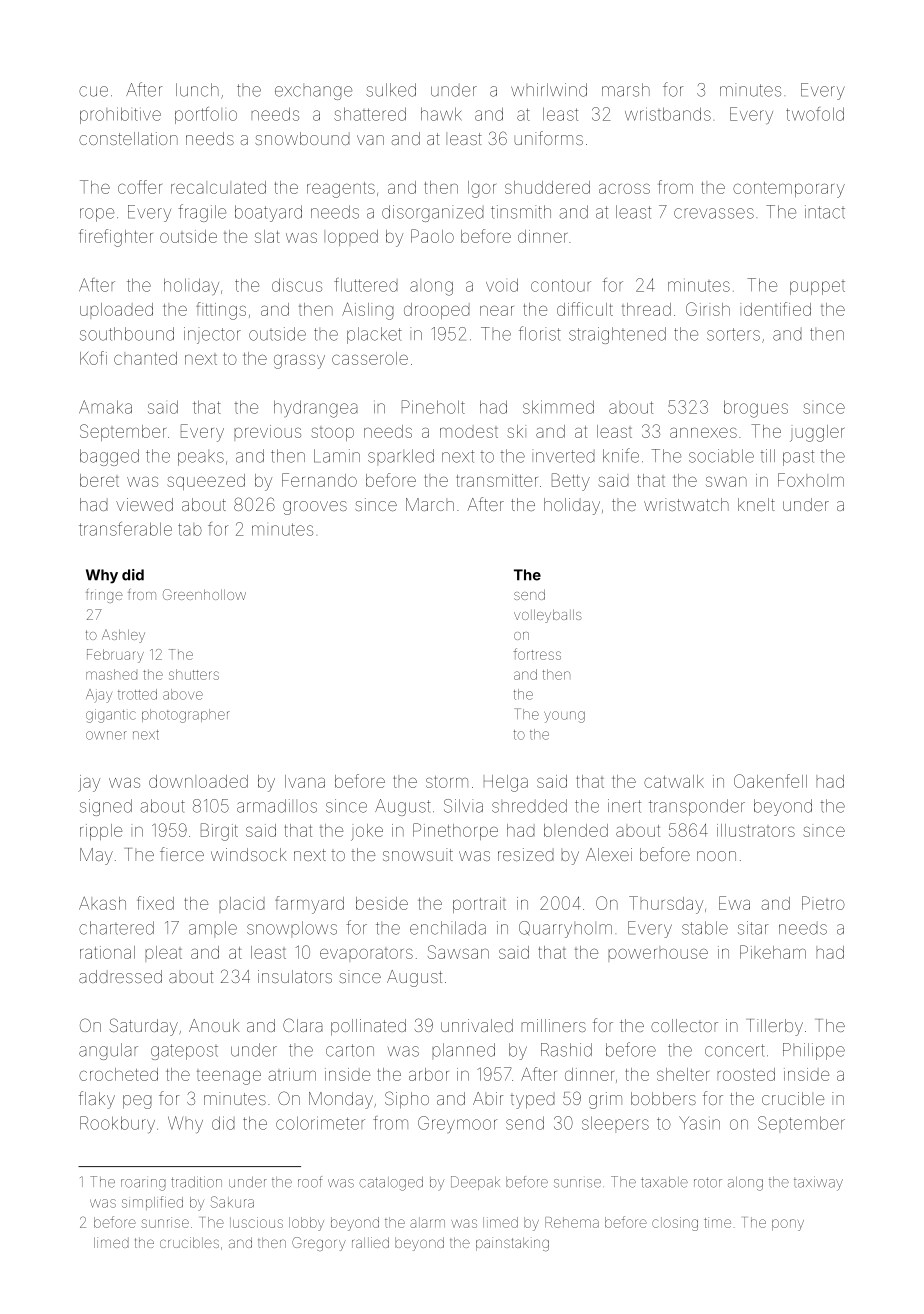 The image size is (924, 1314). Describe the element at coordinates (182, 854) in the page. I see `fierce` at that location.
